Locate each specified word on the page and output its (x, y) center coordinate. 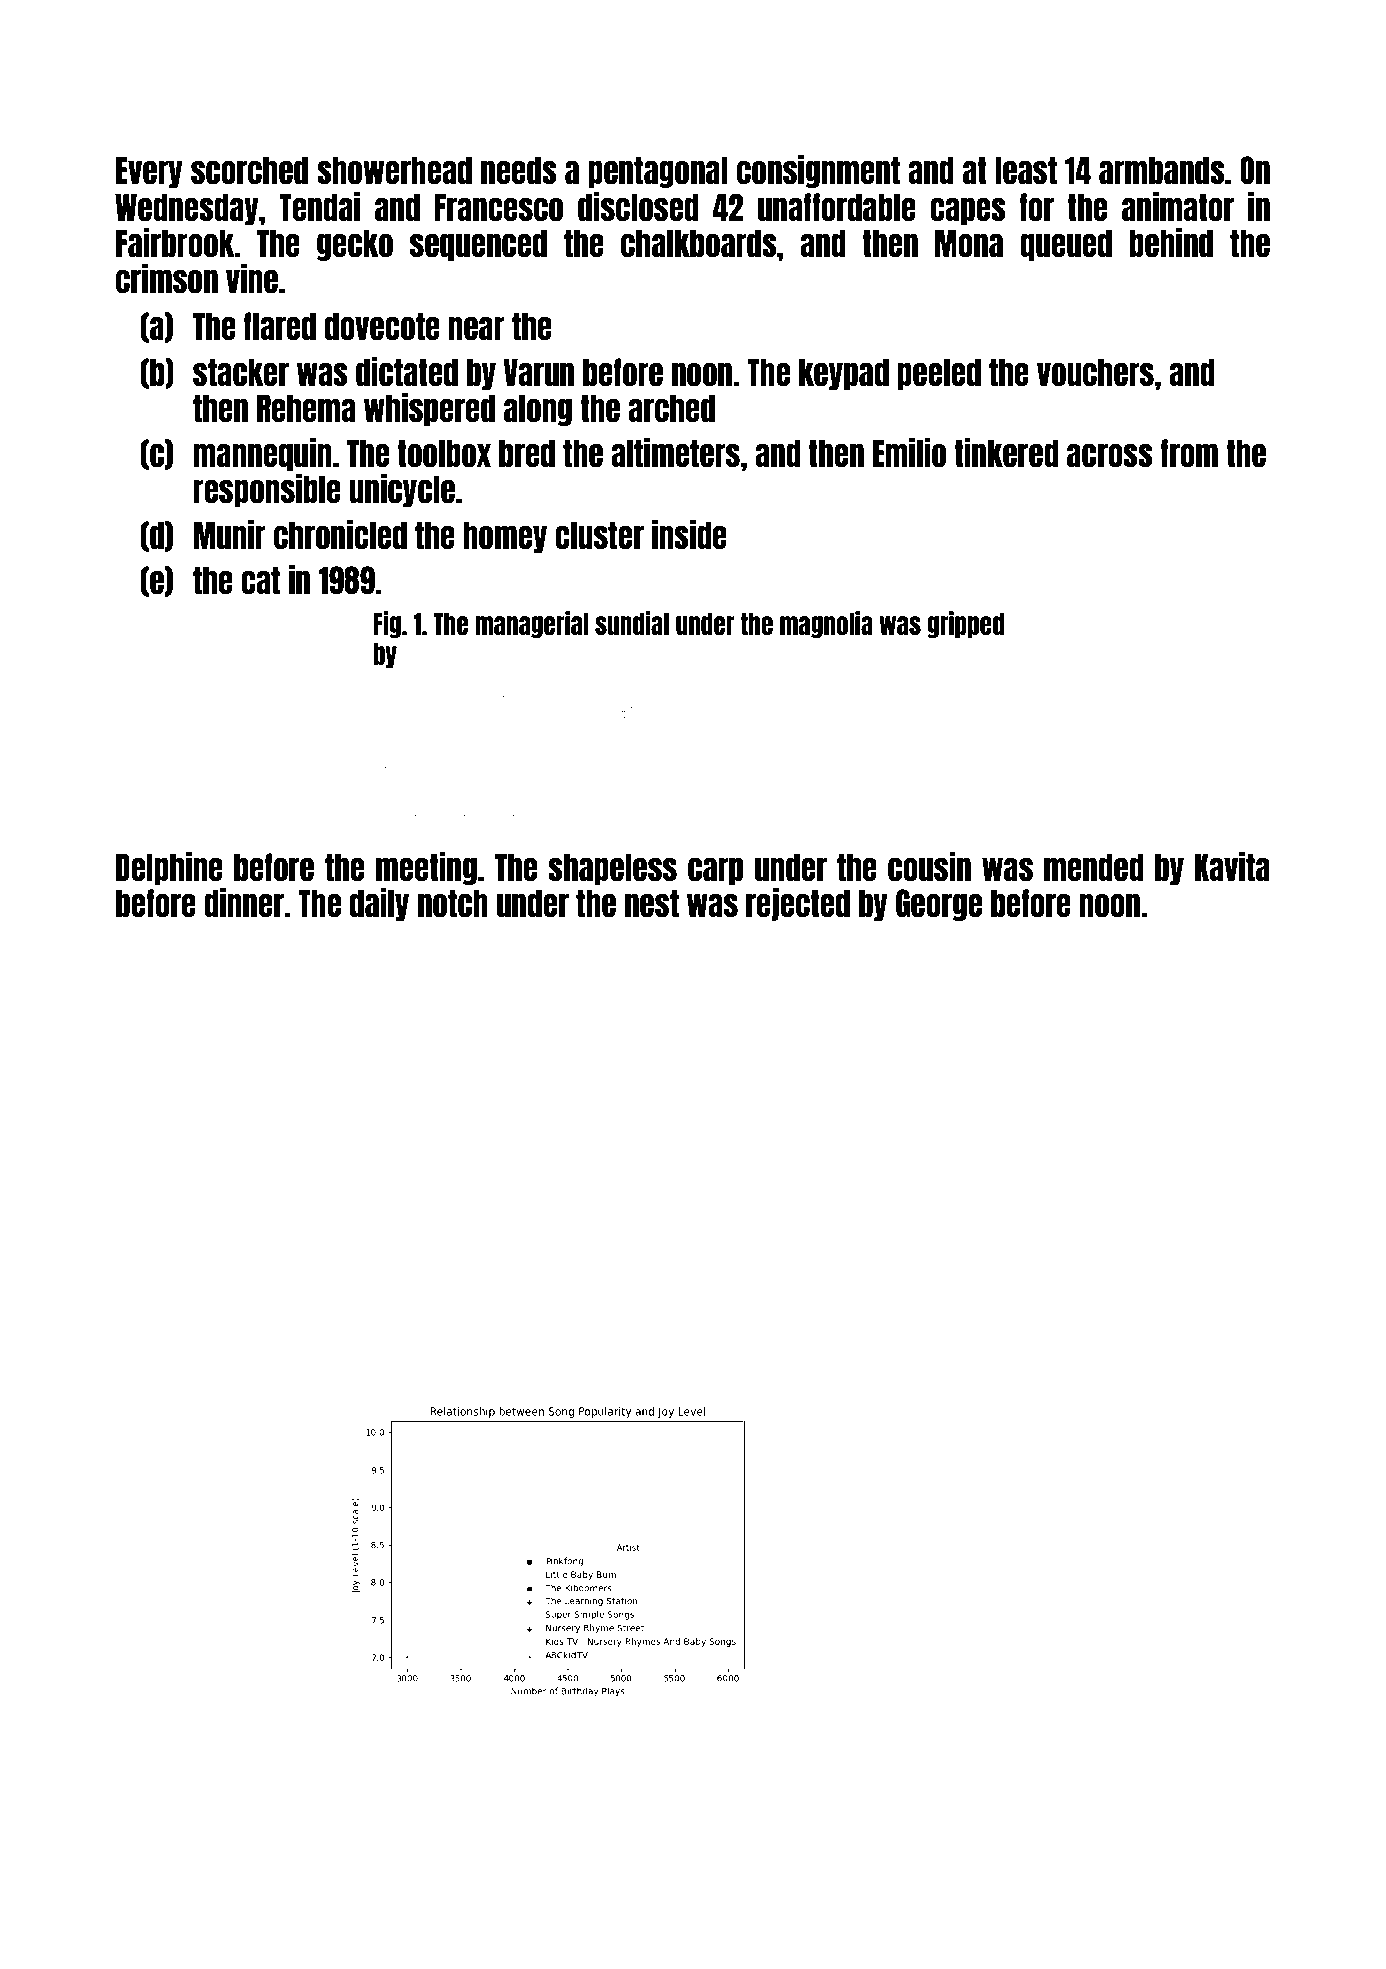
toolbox (444, 453)
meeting (426, 868)
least (1026, 170)
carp (715, 871)
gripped (965, 624)
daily (379, 904)
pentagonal (658, 172)
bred (527, 453)
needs (519, 170)
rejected (798, 904)
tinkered (1006, 452)
